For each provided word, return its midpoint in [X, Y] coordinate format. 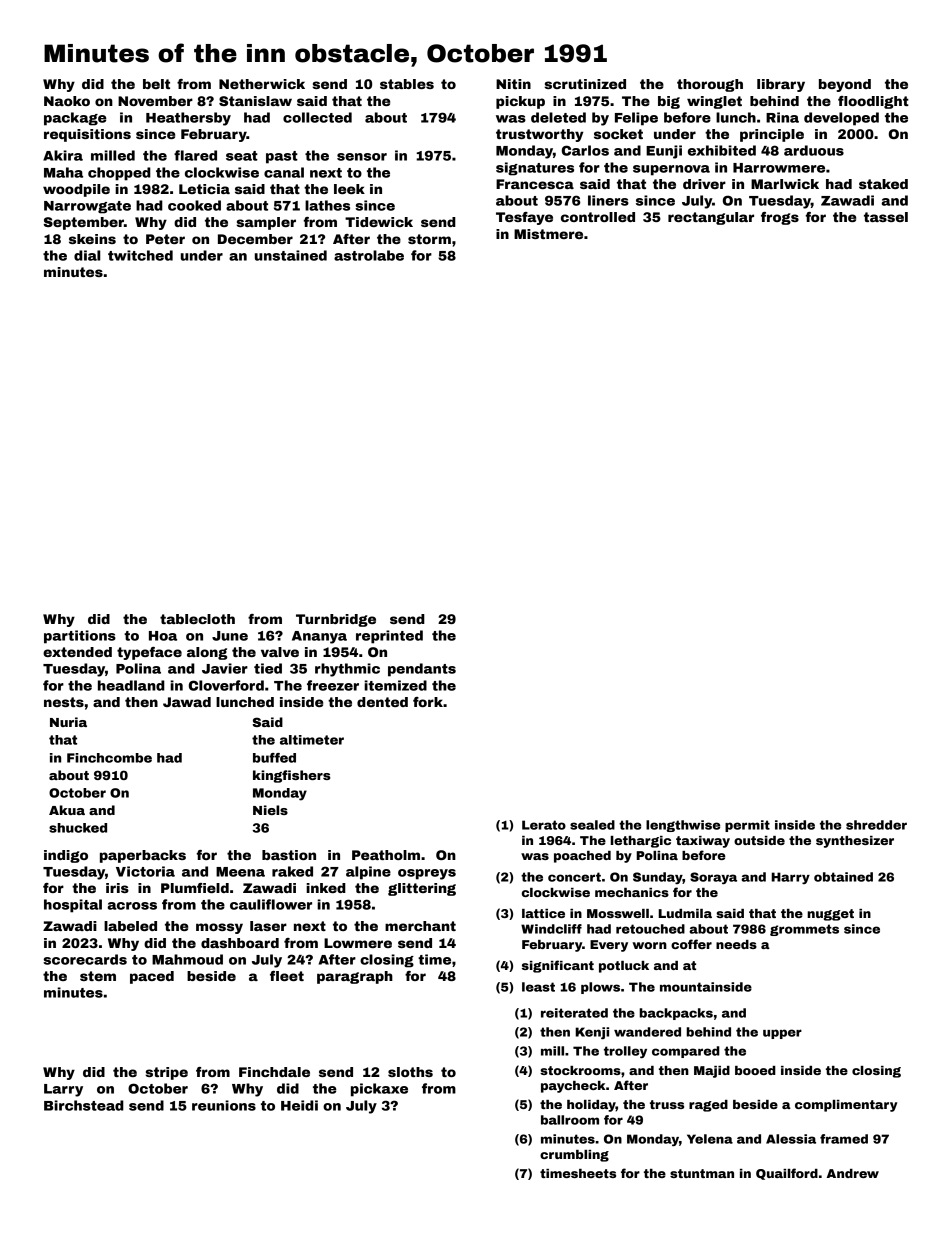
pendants [422, 670]
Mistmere [548, 234]
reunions [224, 1105]
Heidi [299, 1105]
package [75, 119]
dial [87, 255]
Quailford [787, 1174]
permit [747, 826]
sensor [362, 157]
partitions [80, 637]
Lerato [544, 825]
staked [883, 184]
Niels [270, 810]
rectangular [711, 218]
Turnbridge [336, 620]
